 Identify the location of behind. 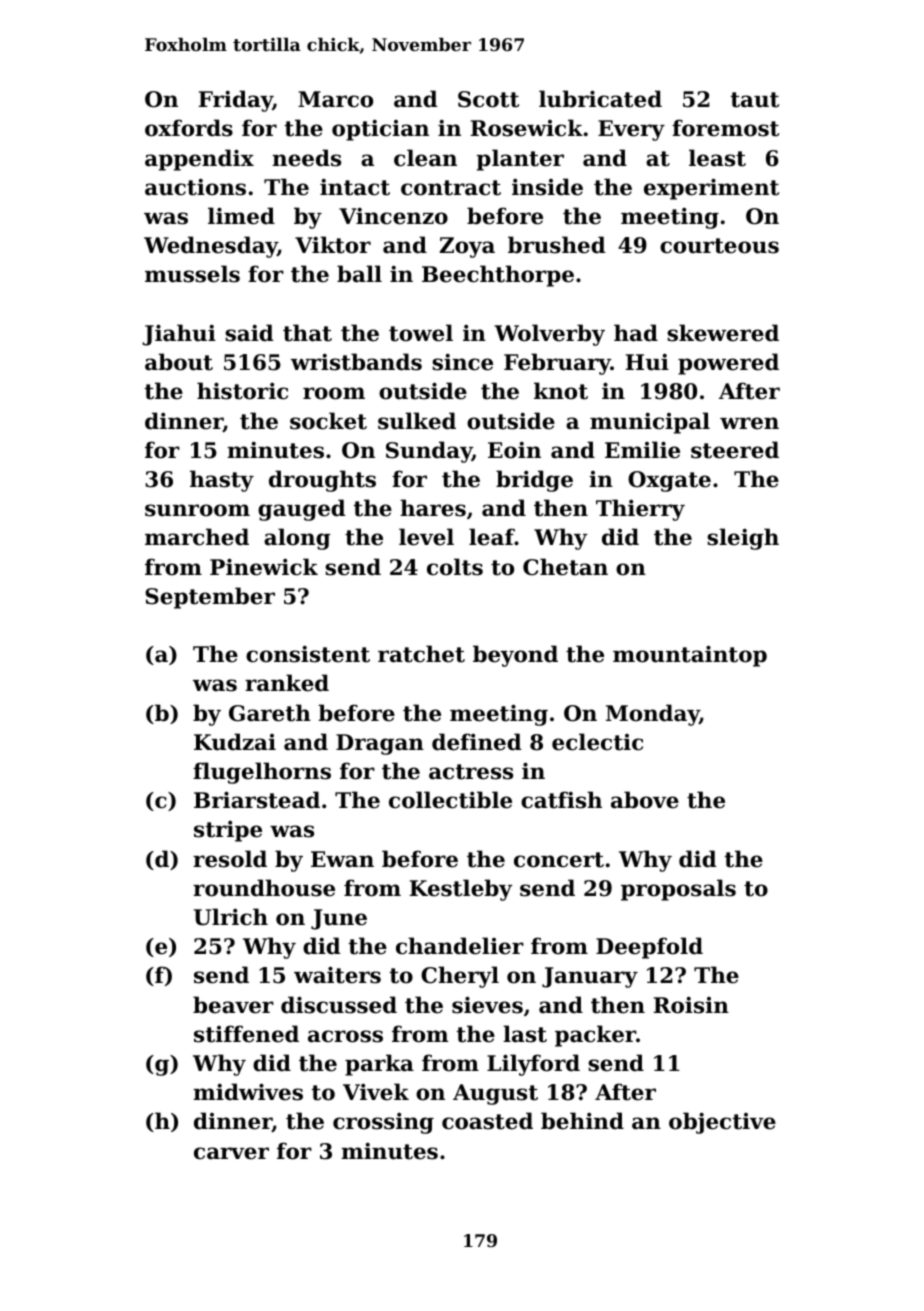
(582, 1121).
